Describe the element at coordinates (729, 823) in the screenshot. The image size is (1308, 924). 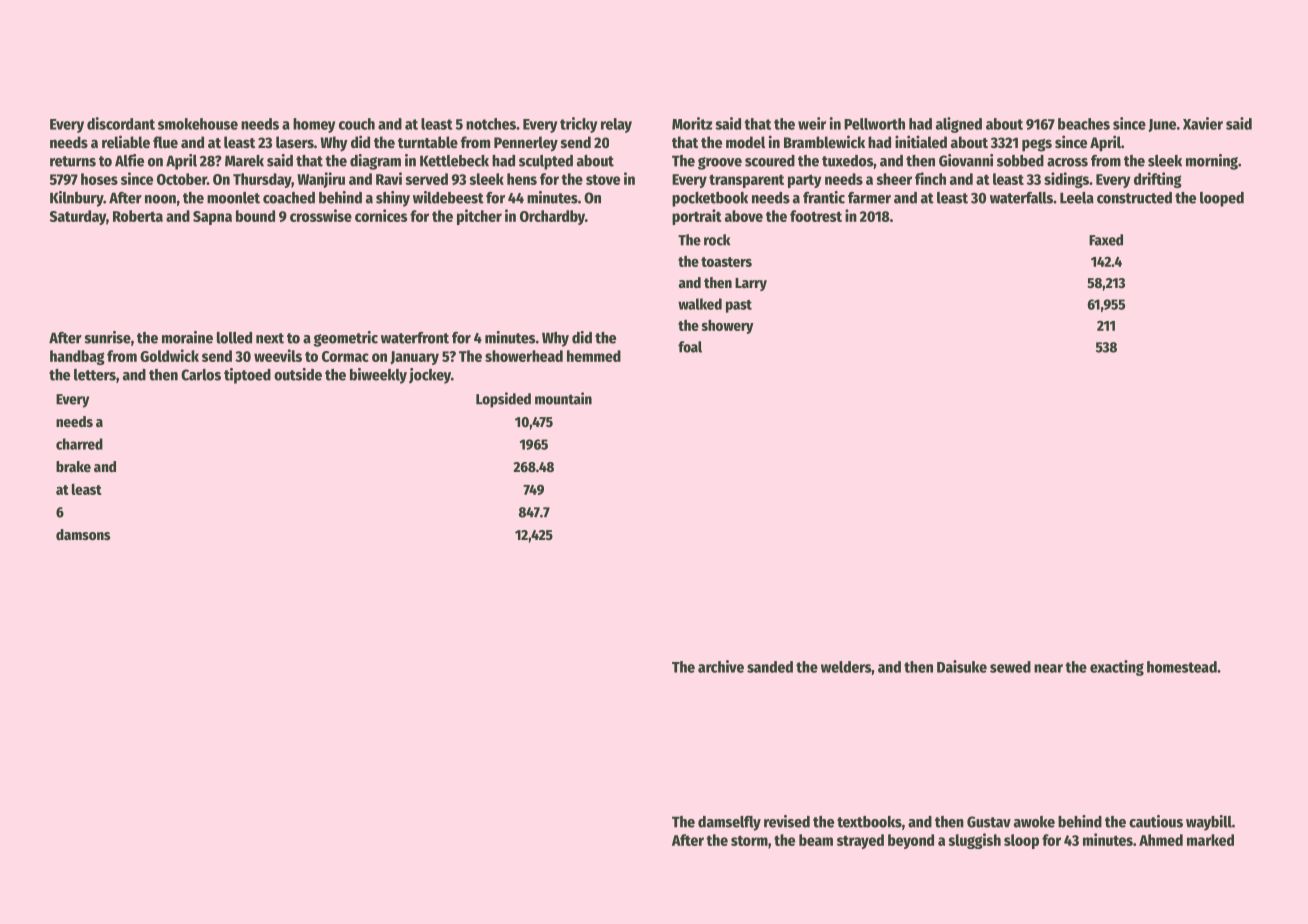
I see `damselfly` at that location.
